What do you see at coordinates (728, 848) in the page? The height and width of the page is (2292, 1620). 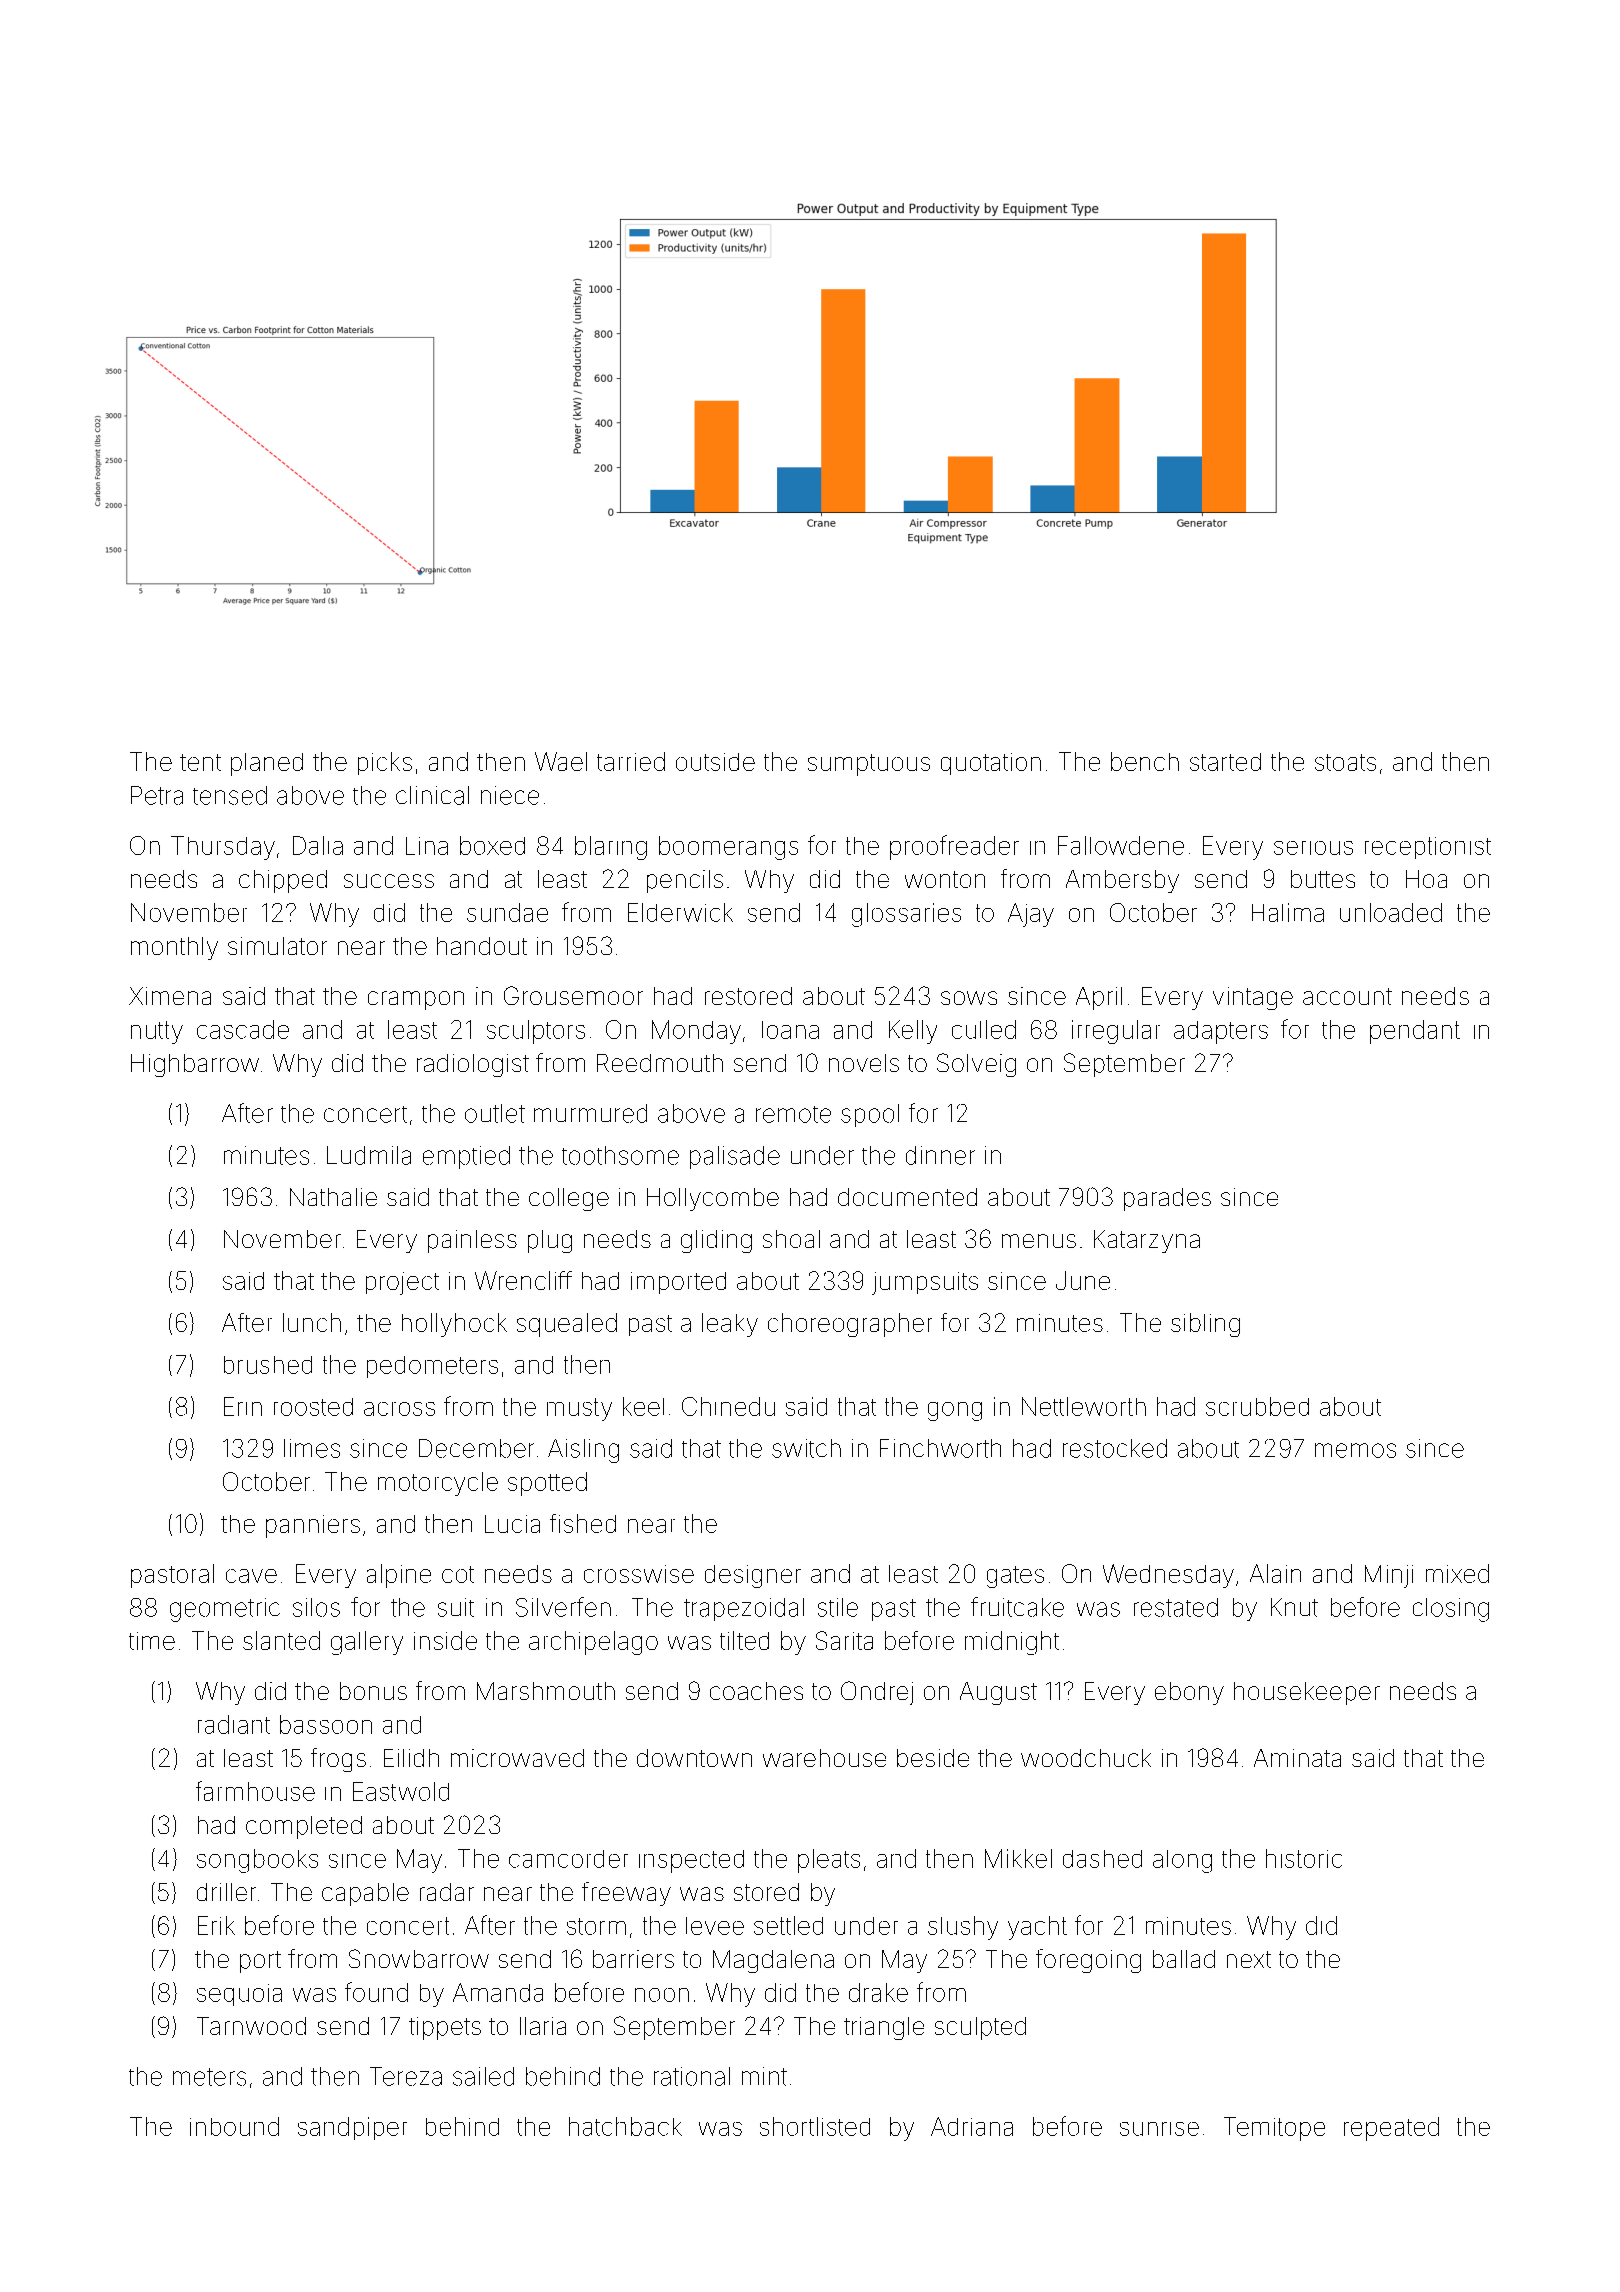 I see `boomerangs` at bounding box center [728, 848].
